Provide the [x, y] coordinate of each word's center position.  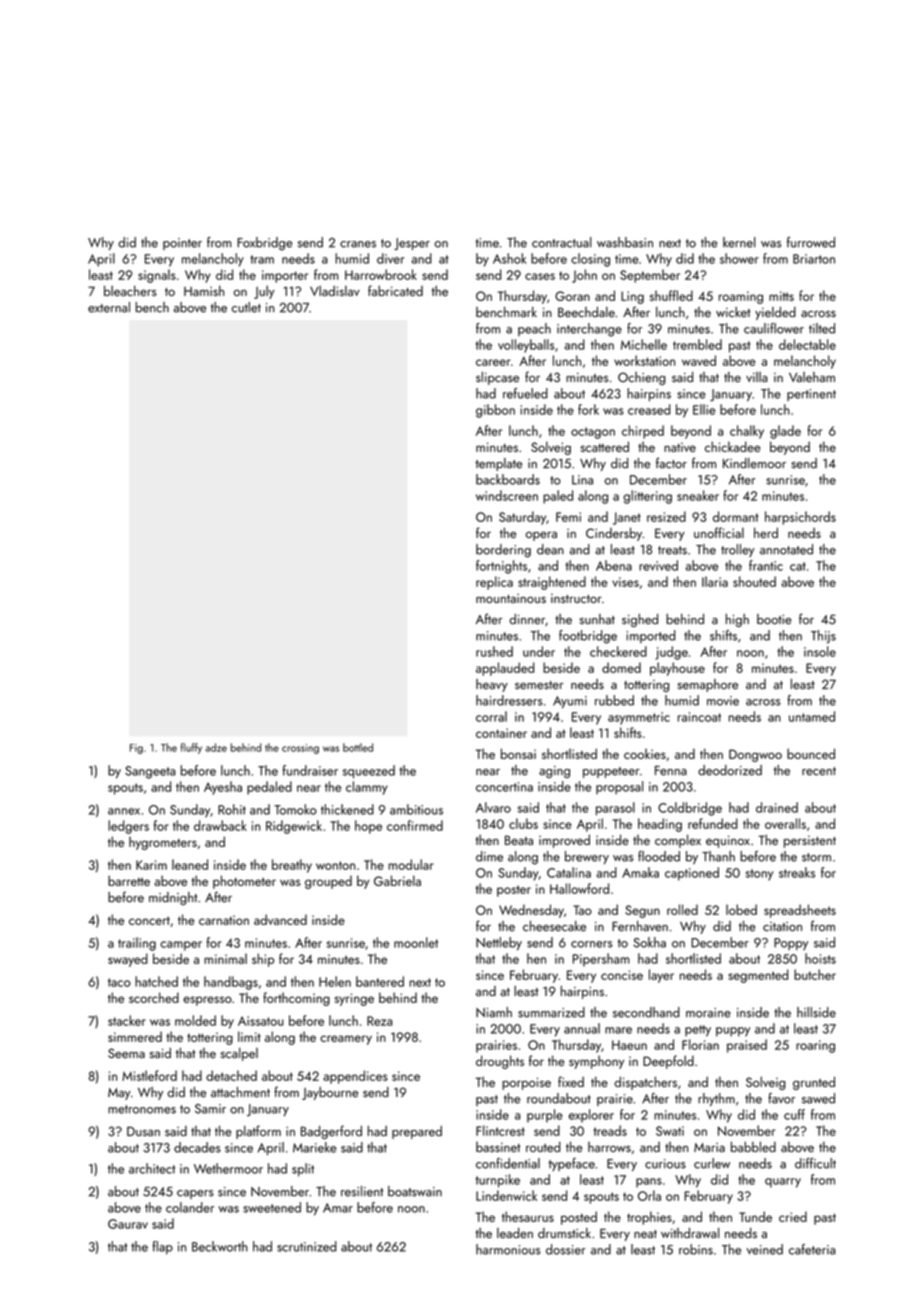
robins [696, 1249]
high [737, 620]
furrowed [811, 242]
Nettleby [499, 943]
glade [785, 432]
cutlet [246, 307]
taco [119, 982]
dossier [566, 1249]
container [501, 733]
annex [124, 811]
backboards [508, 479]
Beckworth [220, 1246]
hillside [816, 1012]
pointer [182, 244]
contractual [561, 242]
